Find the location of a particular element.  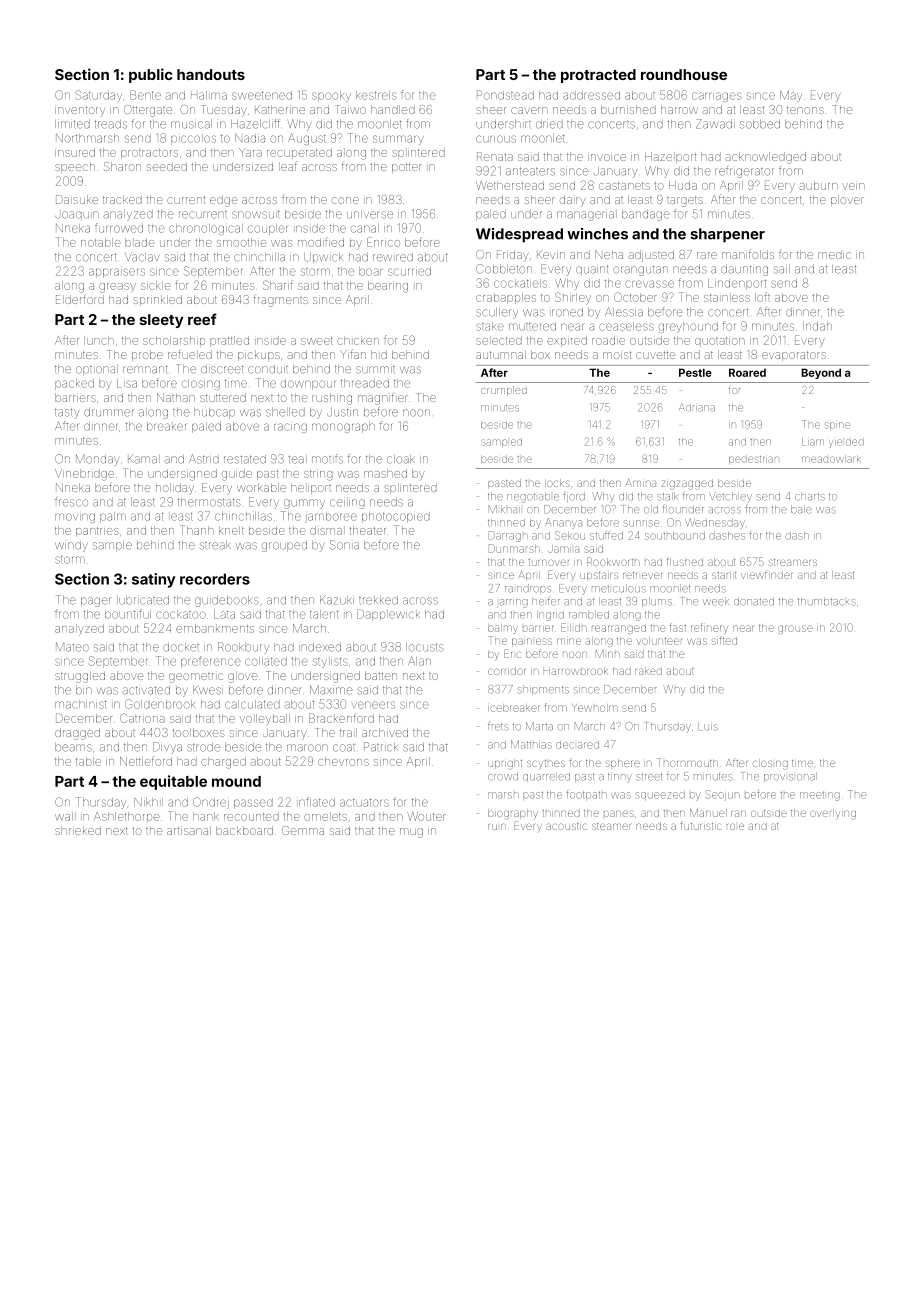

Vinebridge is located at coordinates (84, 475).
